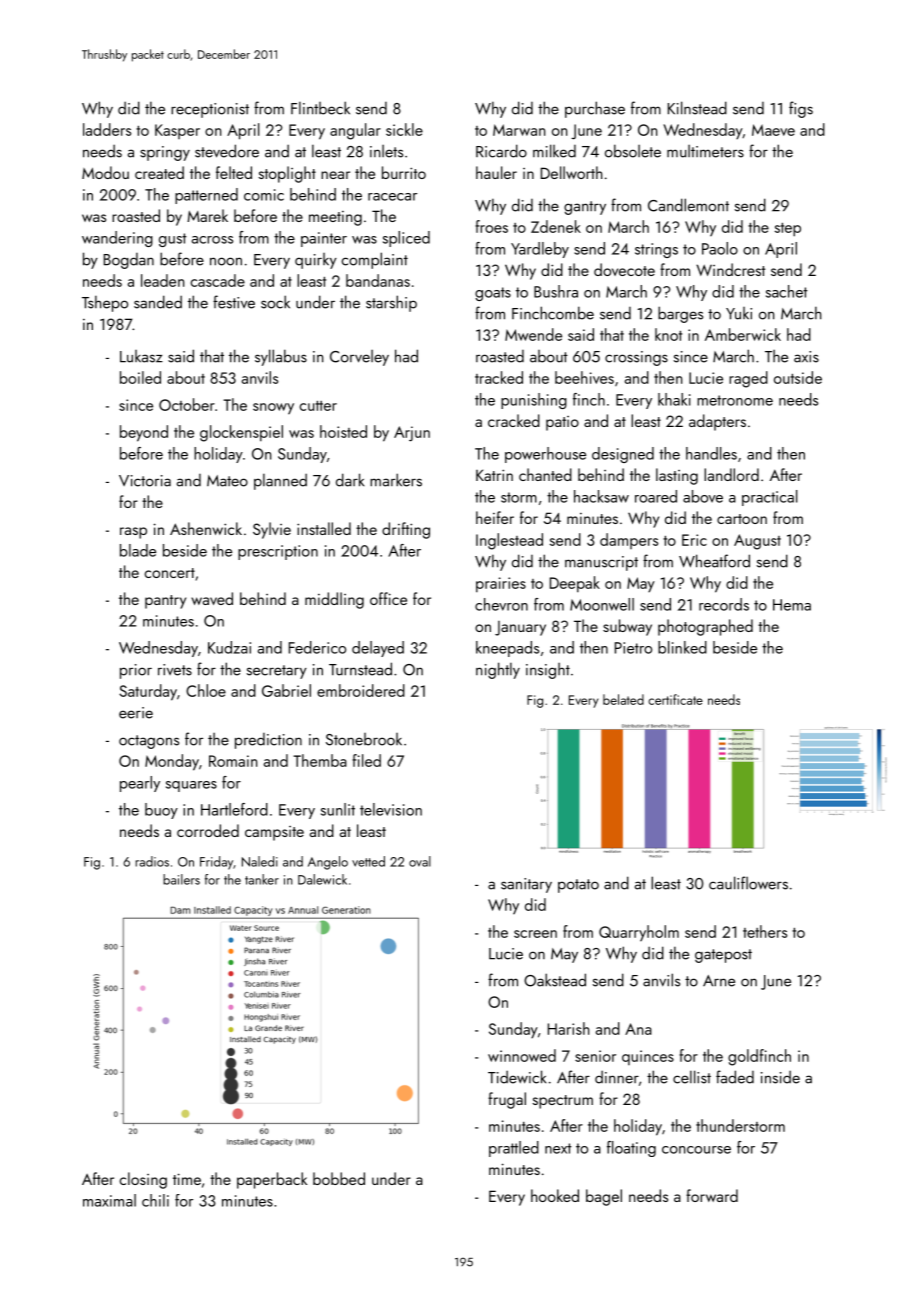 The width and height of the page is (908, 1316). Describe the element at coordinates (227, 481) in the page. I see `Mateo` at that location.
